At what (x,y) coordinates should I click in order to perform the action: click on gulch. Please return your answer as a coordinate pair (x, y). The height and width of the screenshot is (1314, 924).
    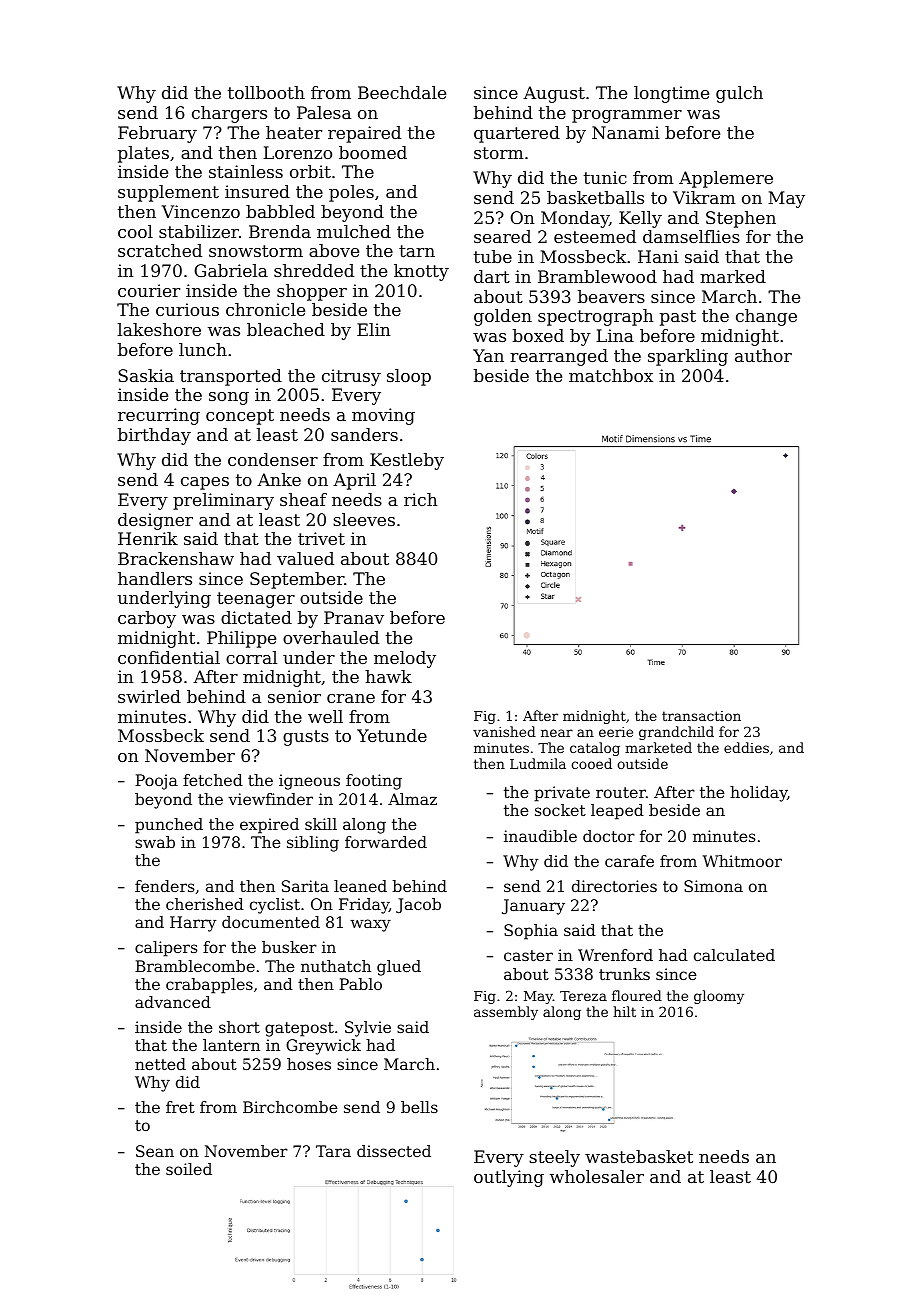
    Looking at the image, I should click on (739, 94).
